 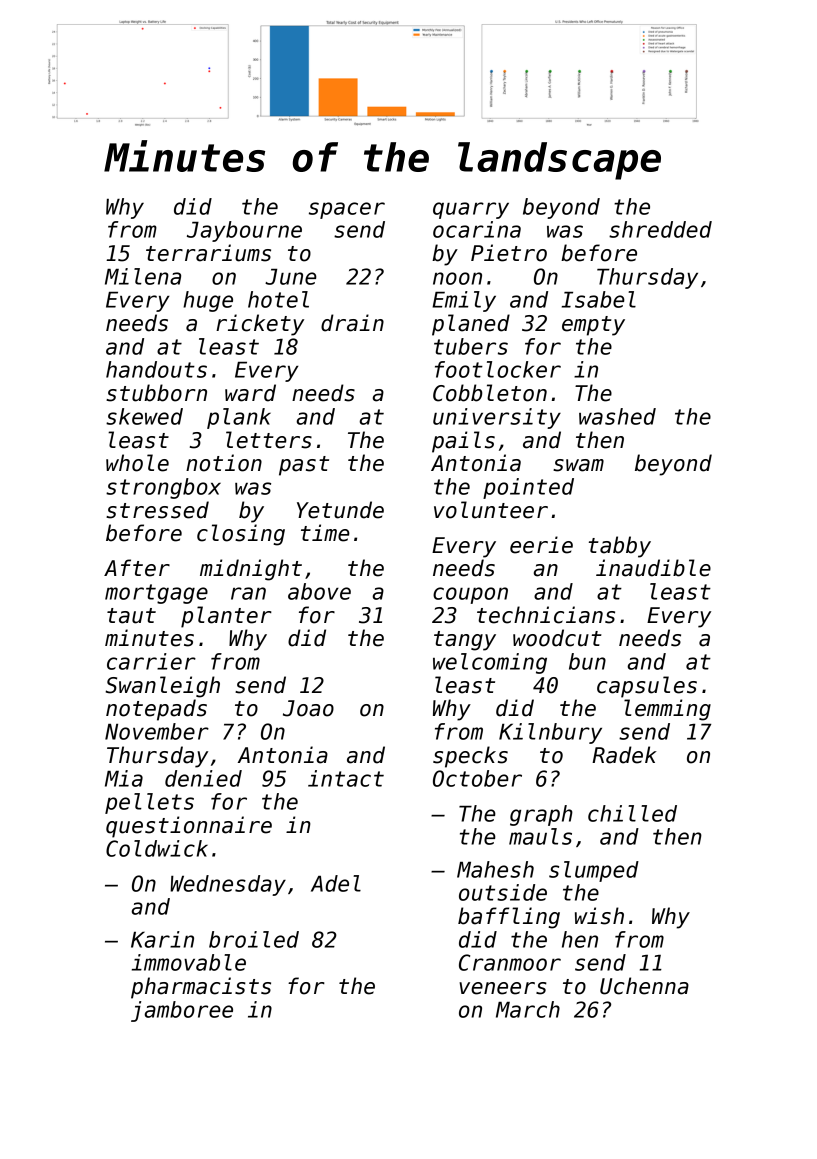 What do you see at coordinates (541, 815) in the screenshot?
I see `graph` at bounding box center [541, 815].
